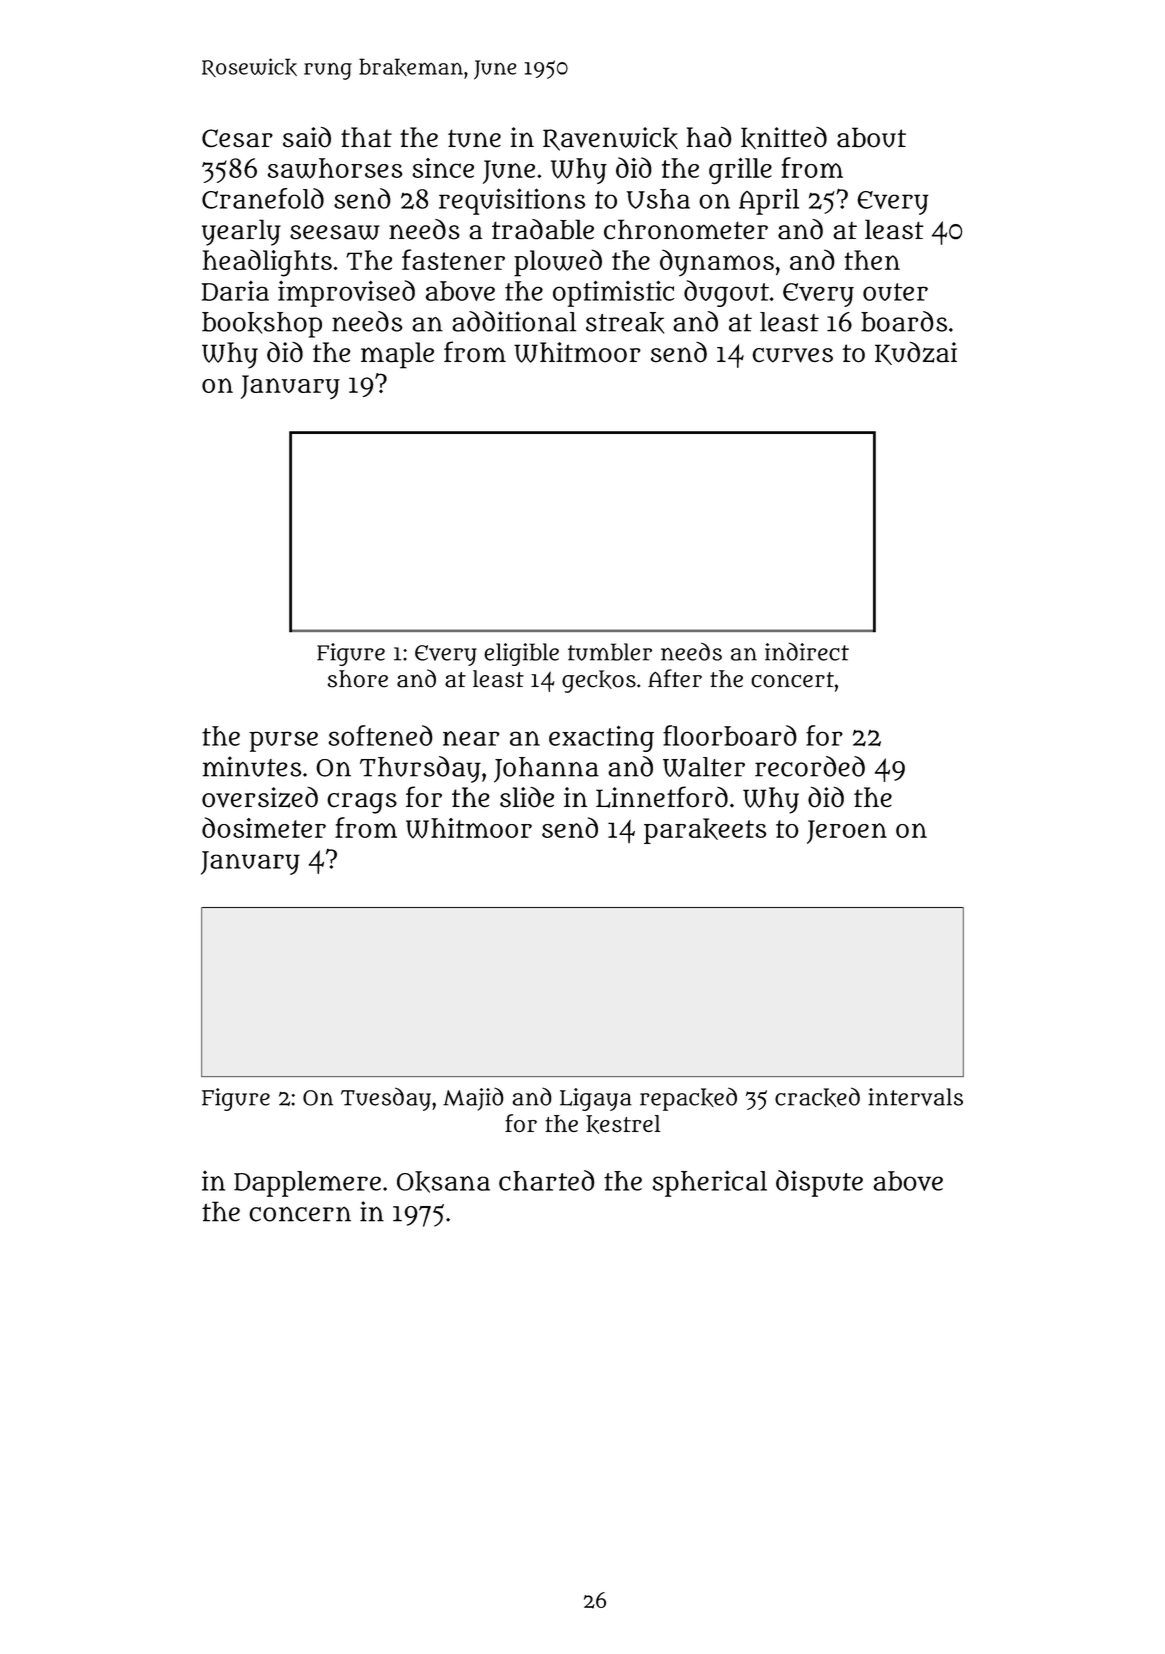 The image size is (1165, 1654). Describe the element at coordinates (521, 654) in the page. I see `eligible` at that location.
